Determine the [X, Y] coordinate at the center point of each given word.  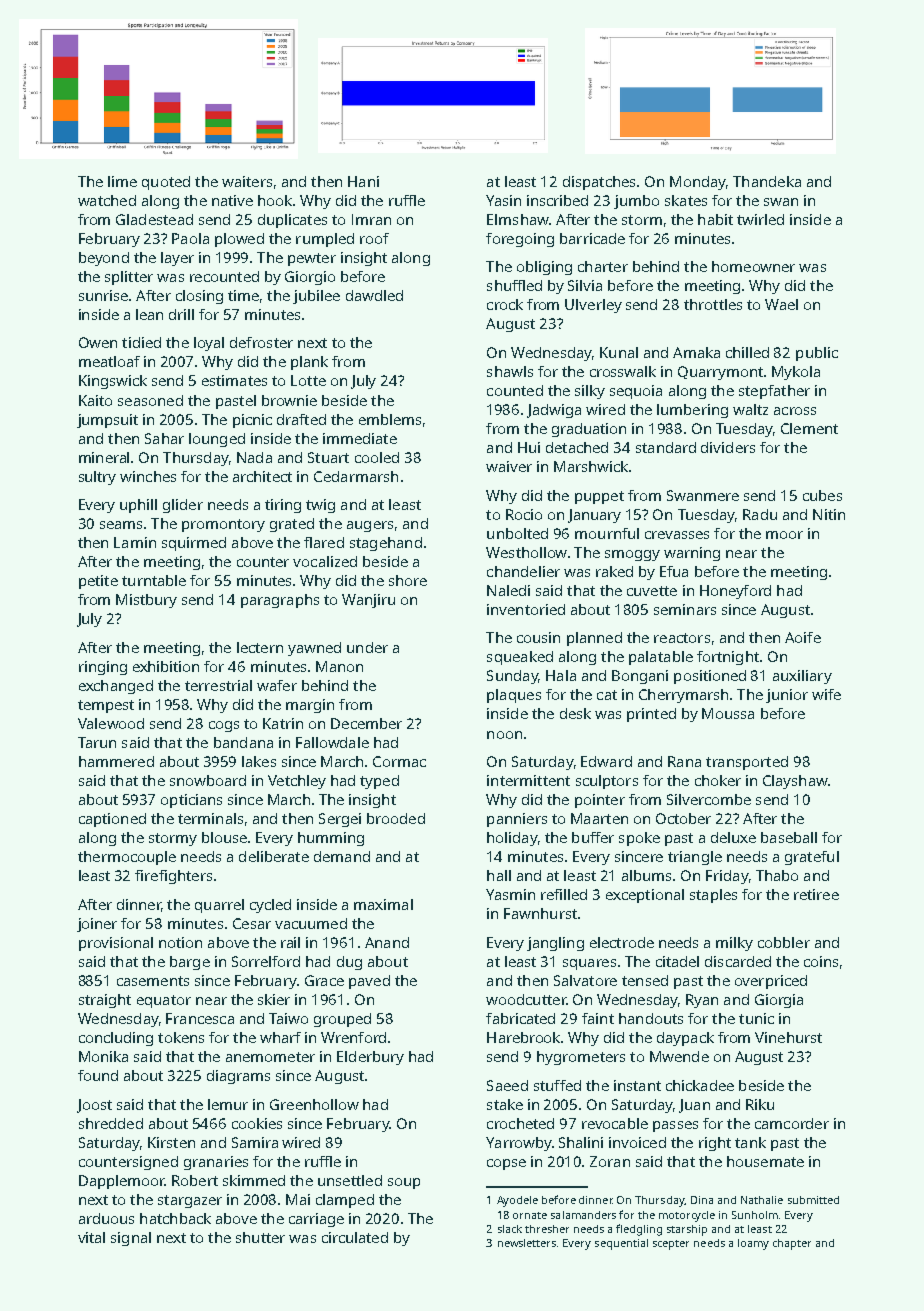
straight [105, 1001]
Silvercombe [709, 799]
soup [404, 1183]
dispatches [599, 183]
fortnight [728, 658]
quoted [166, 183]
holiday [512, 839]
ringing [103, 668]
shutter [260, 1237]
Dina [702, 1200]
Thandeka [767, 181]
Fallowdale [332, 742]
